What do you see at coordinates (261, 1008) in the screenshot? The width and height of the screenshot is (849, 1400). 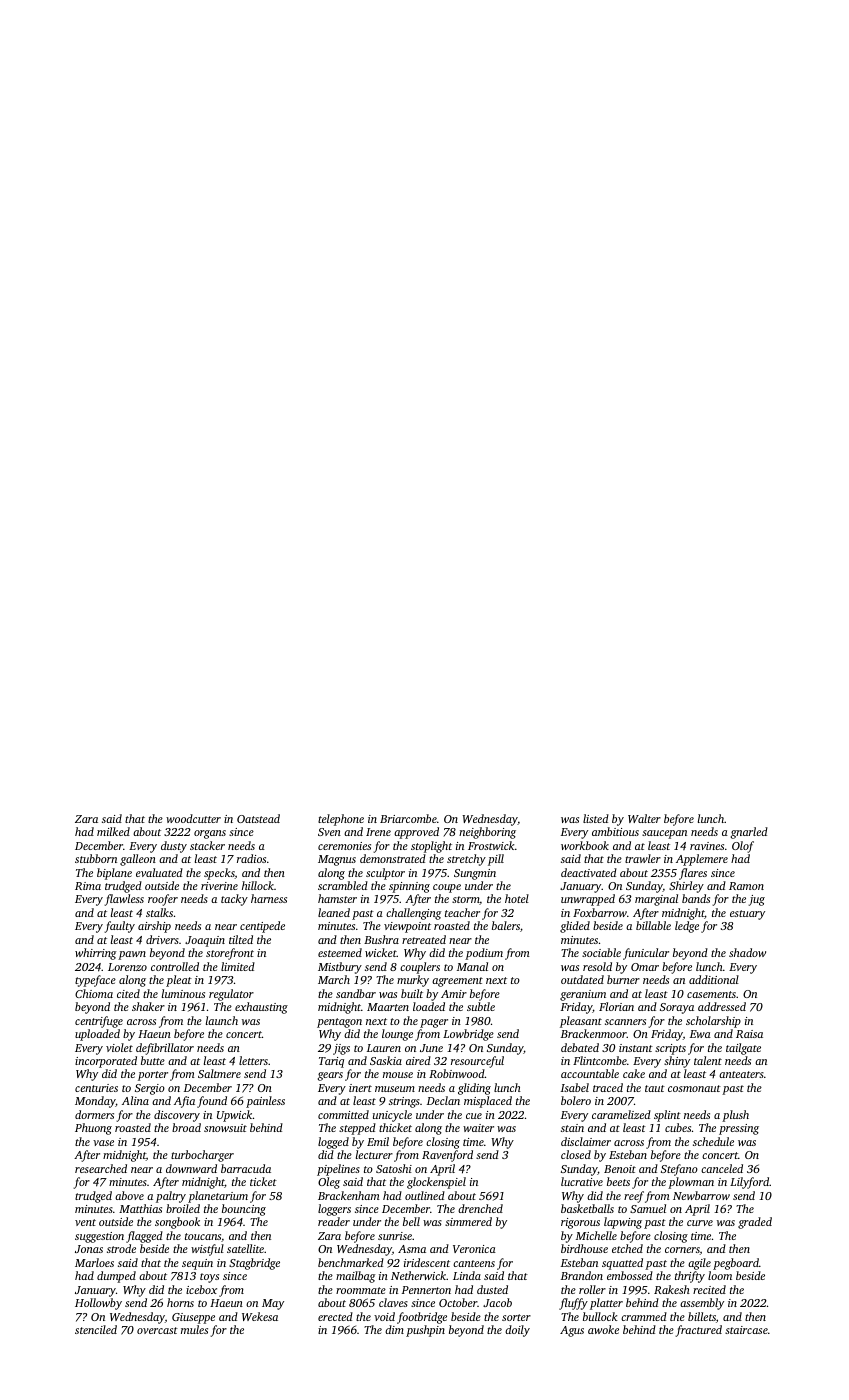 I see `exhausting` at bounding box center [261, 1008].
